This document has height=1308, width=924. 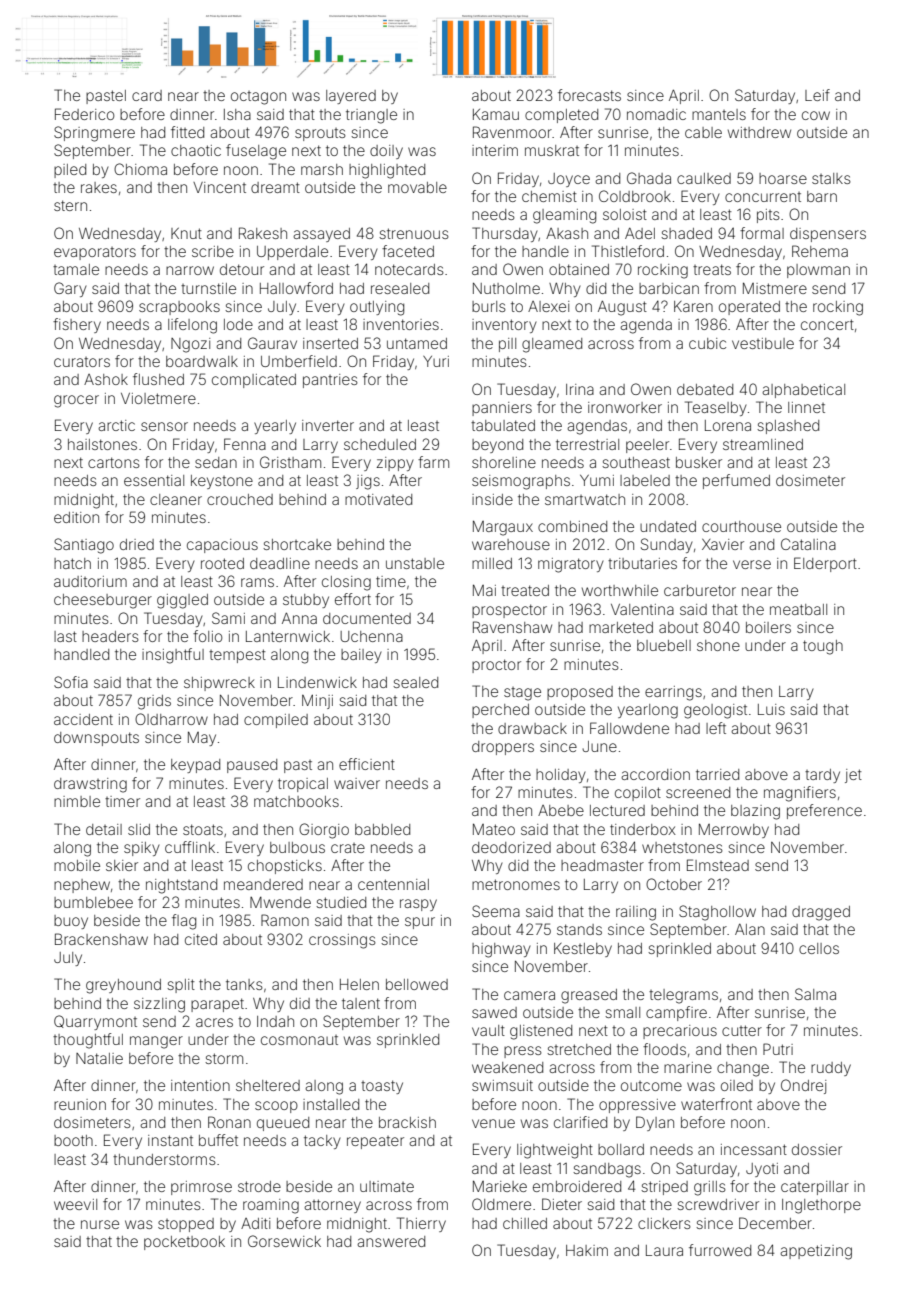 I want to click on appetizing, so click(x=816, y=1252).
